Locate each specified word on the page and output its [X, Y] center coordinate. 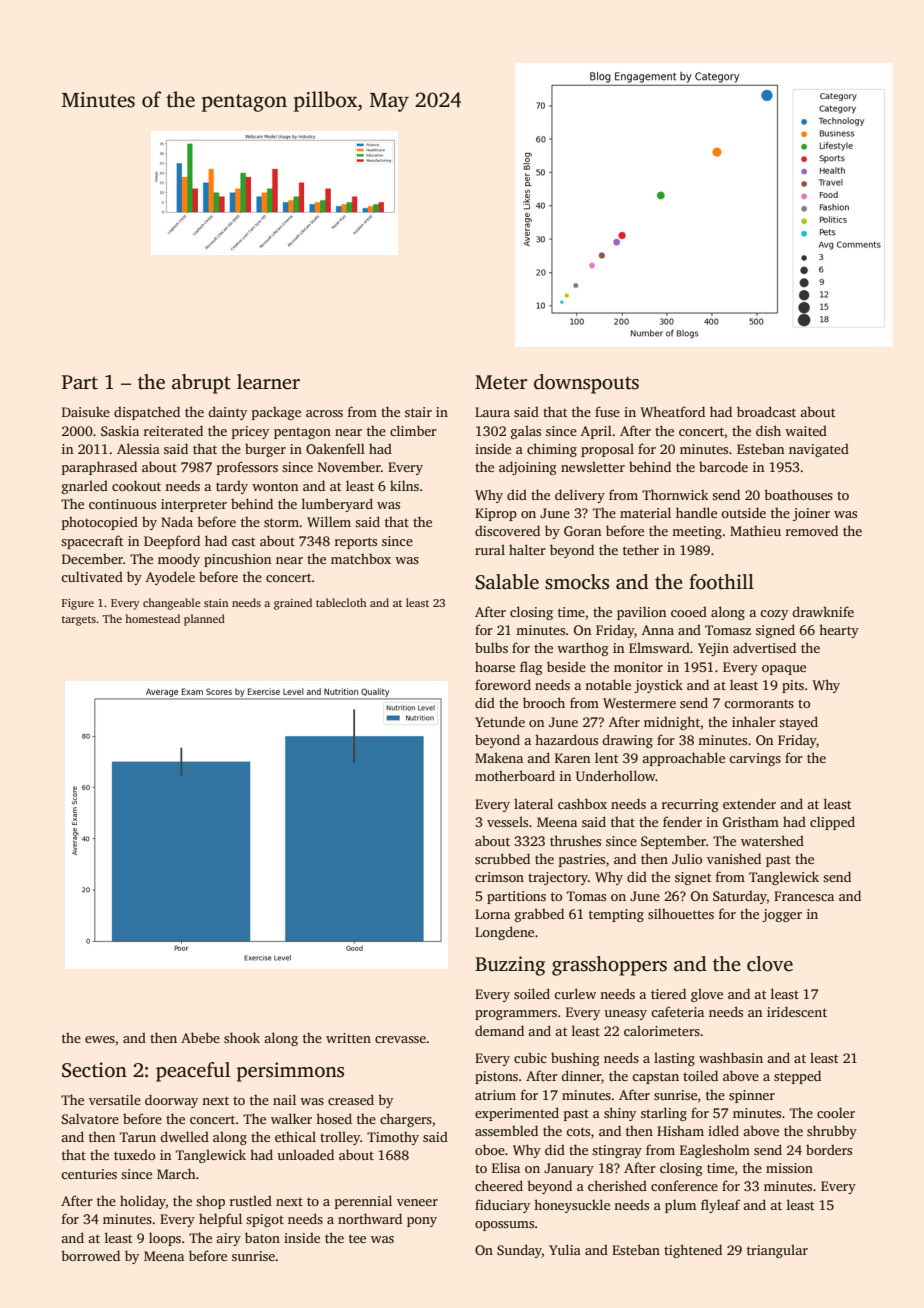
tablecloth [341, 602]
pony [422, 1222]
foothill [721, 582]
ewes [100, 1039]
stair [418, 412]
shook [242, 1037]
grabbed [539, 915]
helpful [220, 1220]
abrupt [201, 384]
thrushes [575, 840]
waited [806, 430]
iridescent [797, 1011]
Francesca [804, 896]
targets [79, 621]
